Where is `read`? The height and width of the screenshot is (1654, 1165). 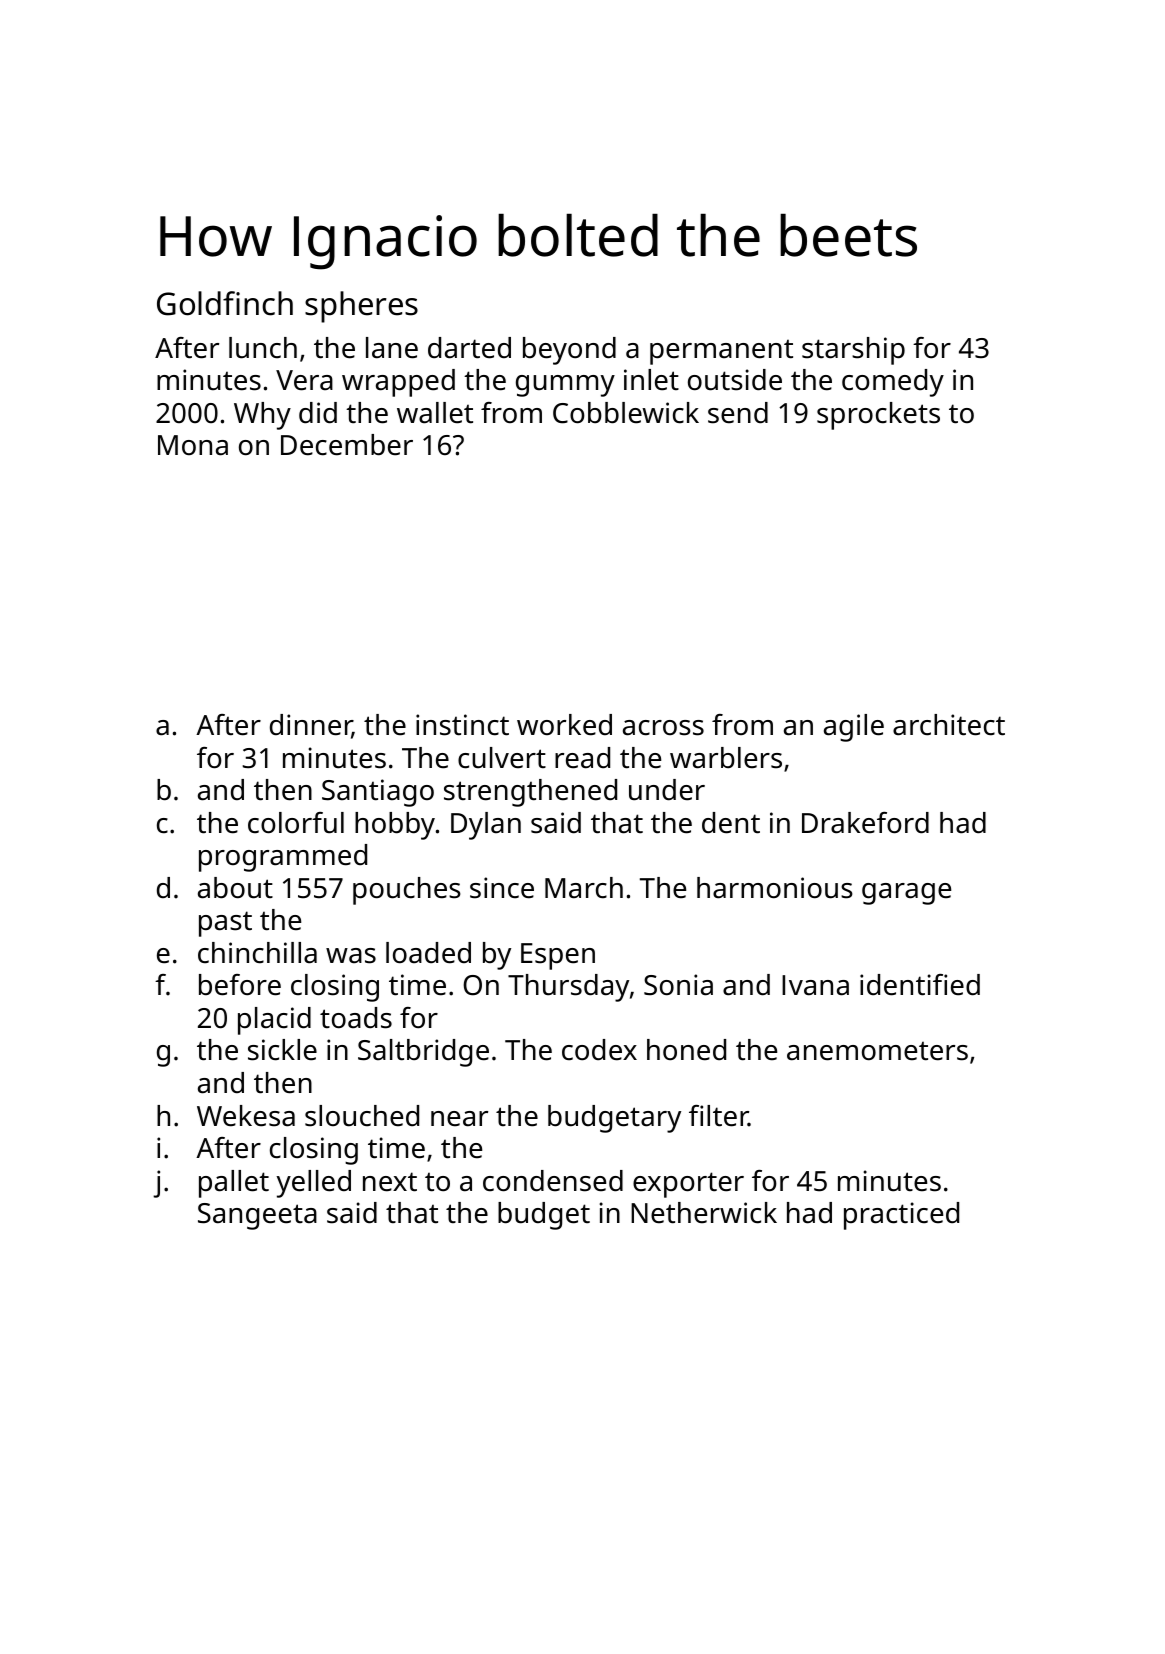 read is located at coordinates (582, 758).
